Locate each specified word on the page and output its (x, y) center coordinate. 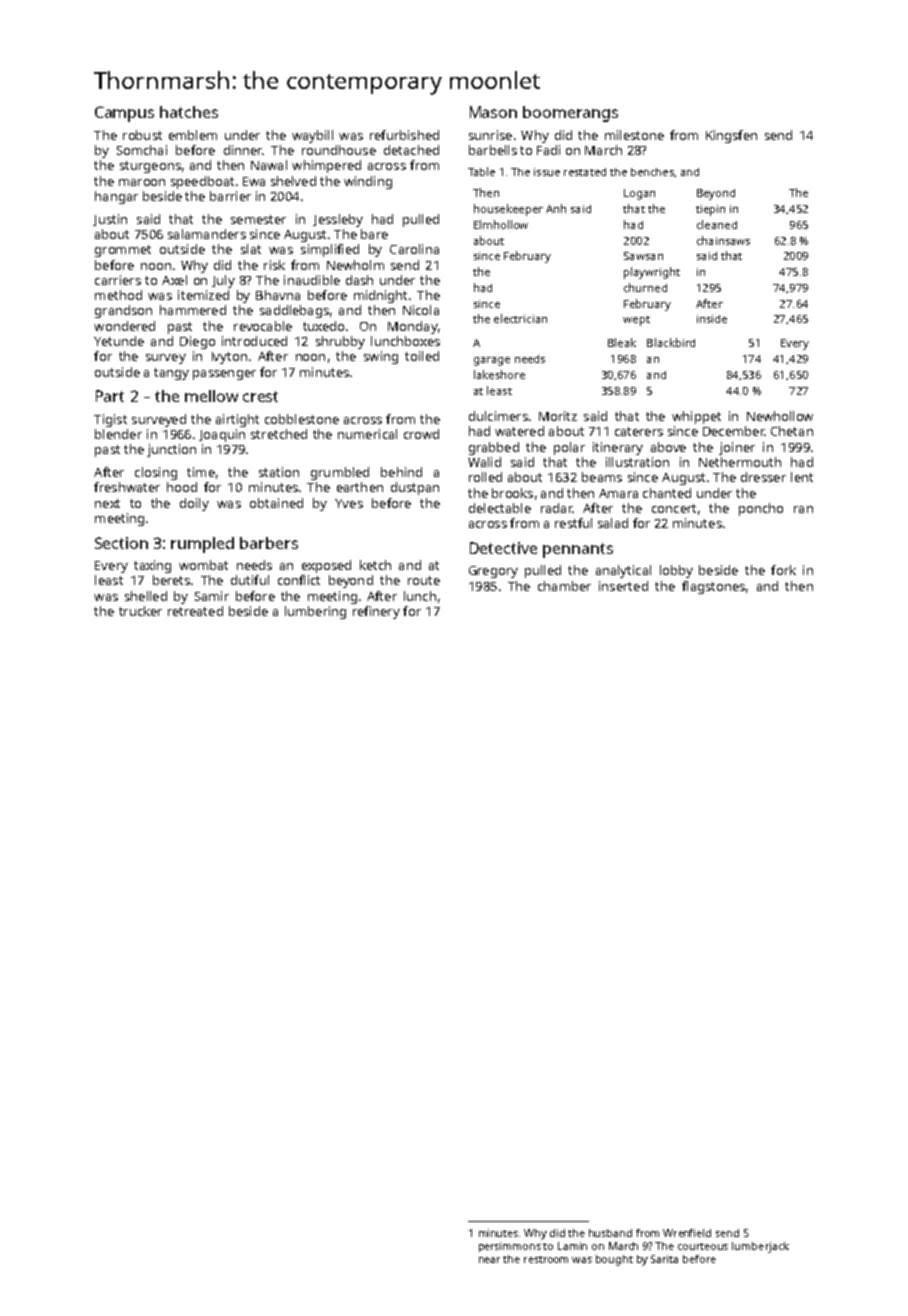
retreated (195, 611)
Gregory (493, 572)
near (489, 1260)
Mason (493, 112)
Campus (124, 114)
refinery (376, 612)
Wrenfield (687, 1233)
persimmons (510, 1247)
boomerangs (570, 114)
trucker (140, 611)
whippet (696, 417)
